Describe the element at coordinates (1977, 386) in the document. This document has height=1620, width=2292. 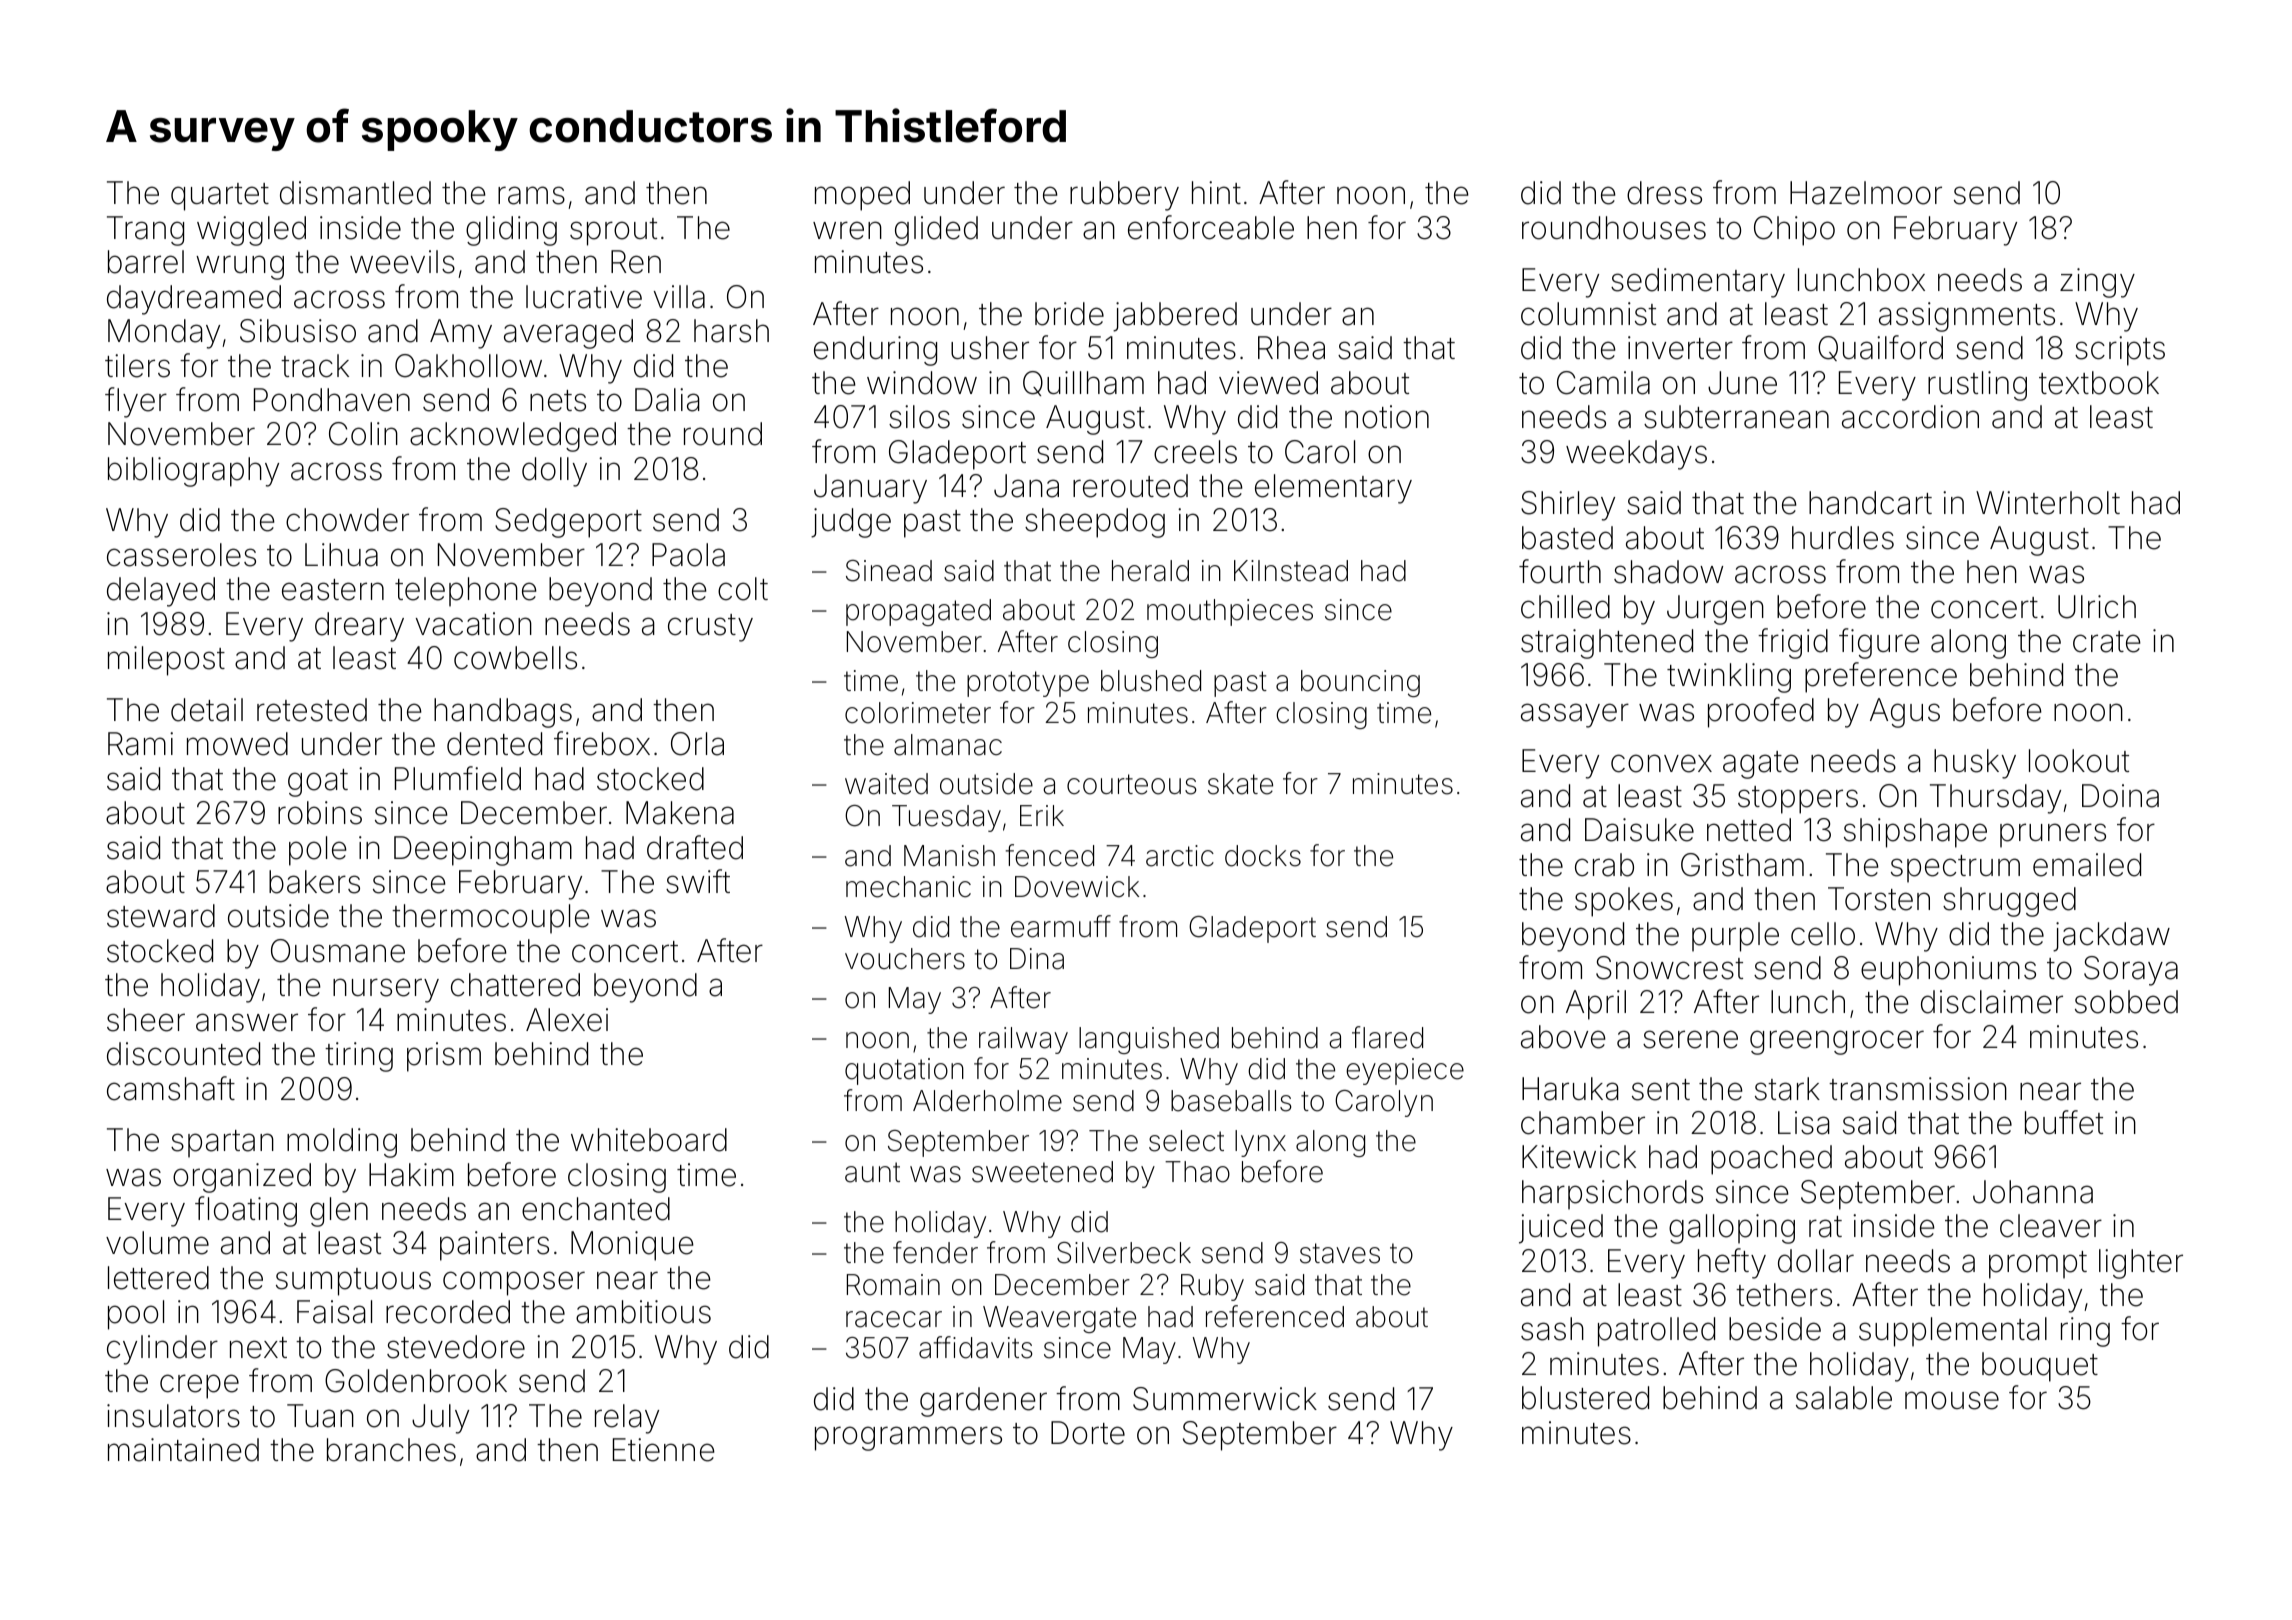
I see `rustling` at that location.
